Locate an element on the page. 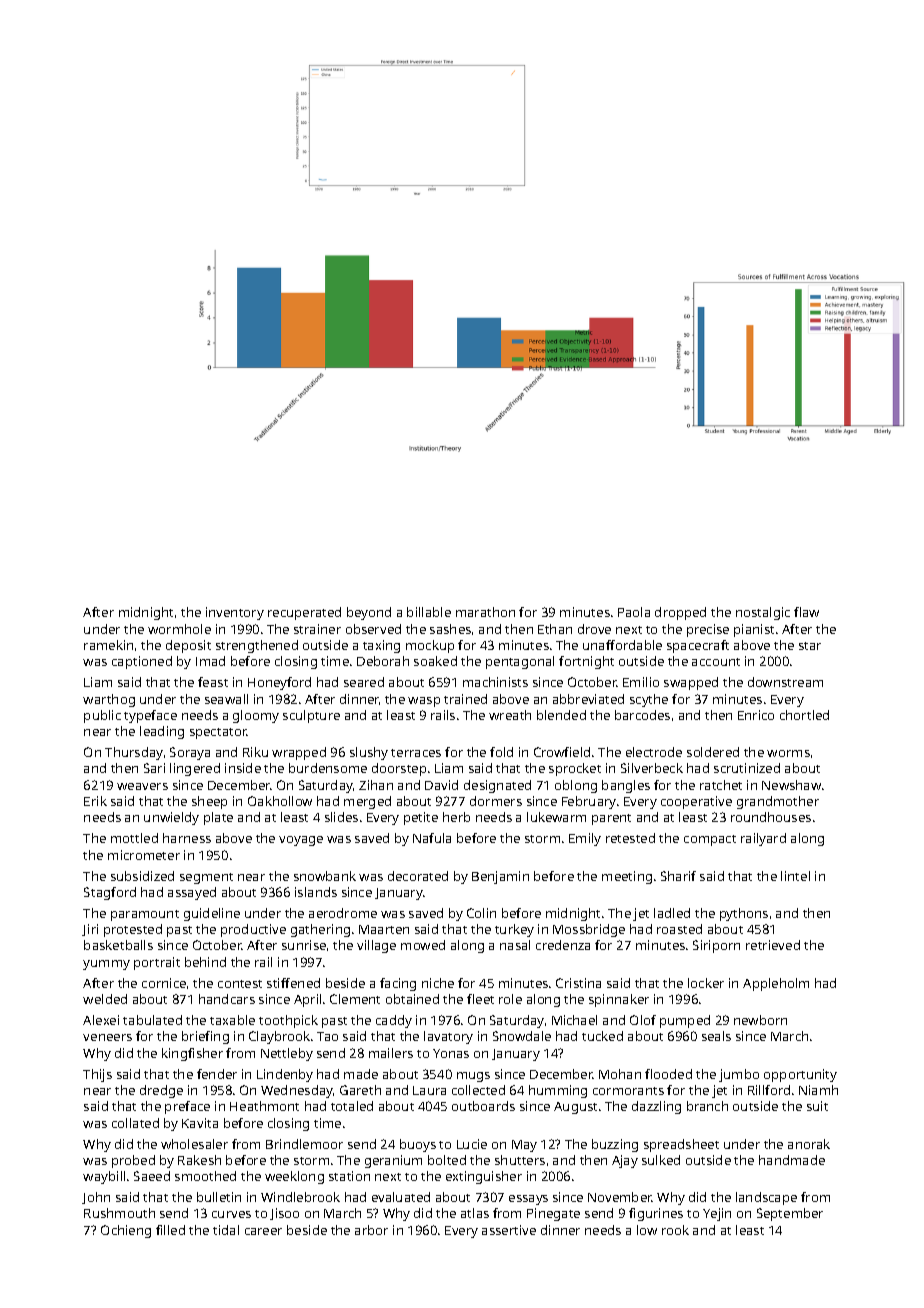 This image has width=924, height=1308. career is located at coordinates (263, 1231).
